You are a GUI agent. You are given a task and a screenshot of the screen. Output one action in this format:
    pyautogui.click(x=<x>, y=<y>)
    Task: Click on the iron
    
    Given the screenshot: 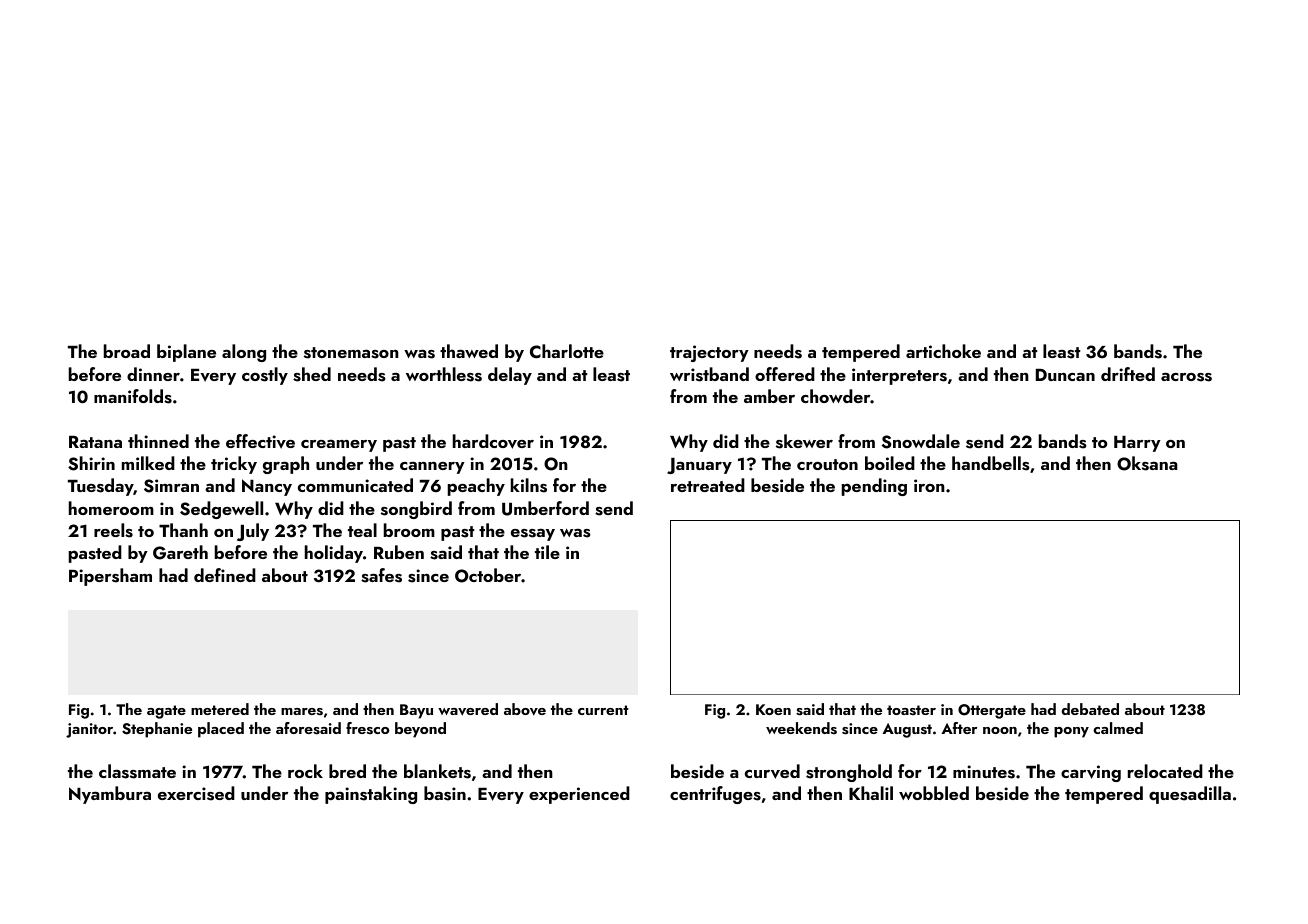 What is the action you would take?
    pyautogui.click(x=929, y=485)
